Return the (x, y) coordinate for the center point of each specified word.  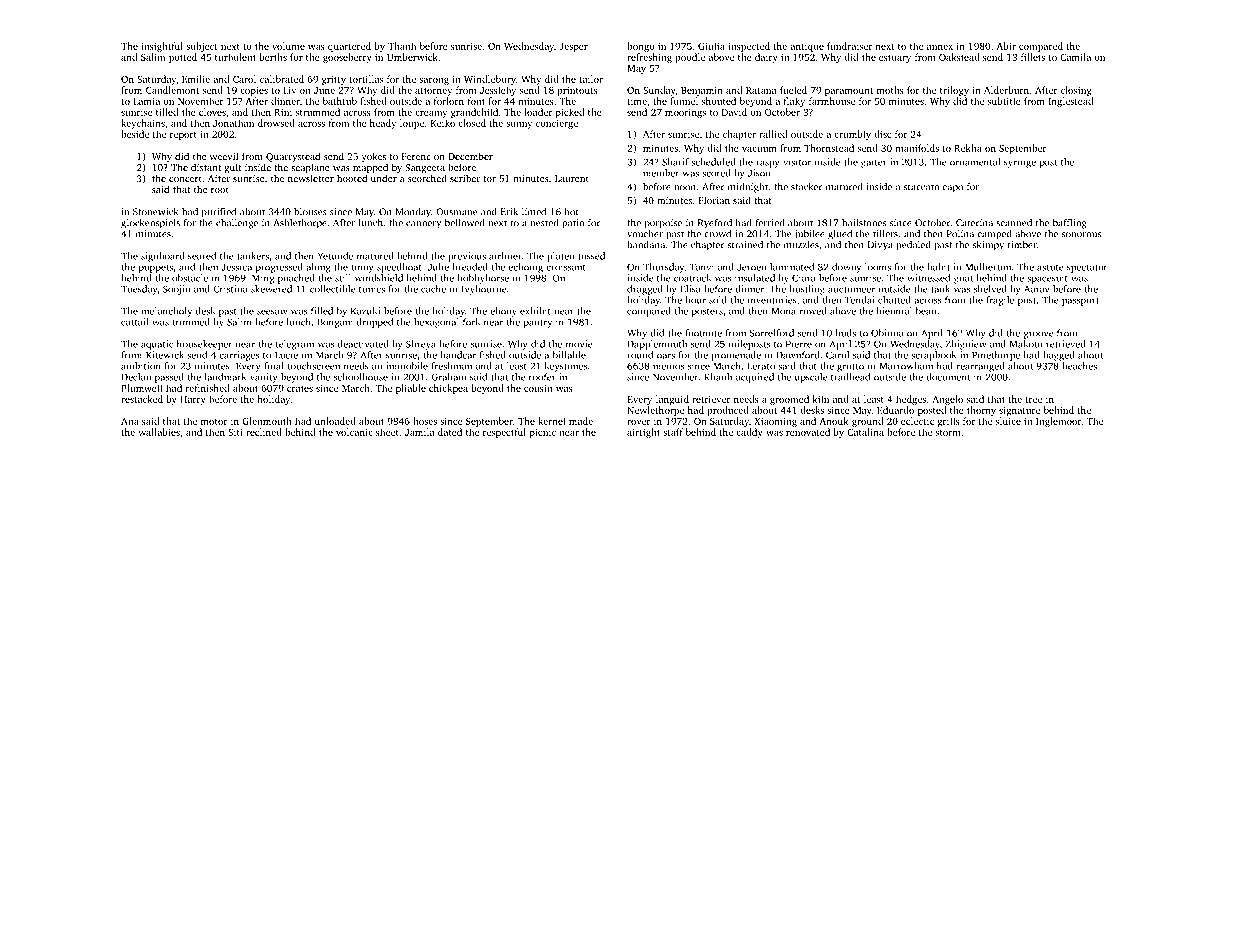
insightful (162, 47)
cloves (212, 112)
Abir (1006, 46)
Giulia (711, 46)
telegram (295, 345)
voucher (645, 234)
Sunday (659, 91)
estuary (895, 59)
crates (300, 389)
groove (1038, 335)
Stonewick (155, 212)
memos (668, 367)
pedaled (913, 246)
